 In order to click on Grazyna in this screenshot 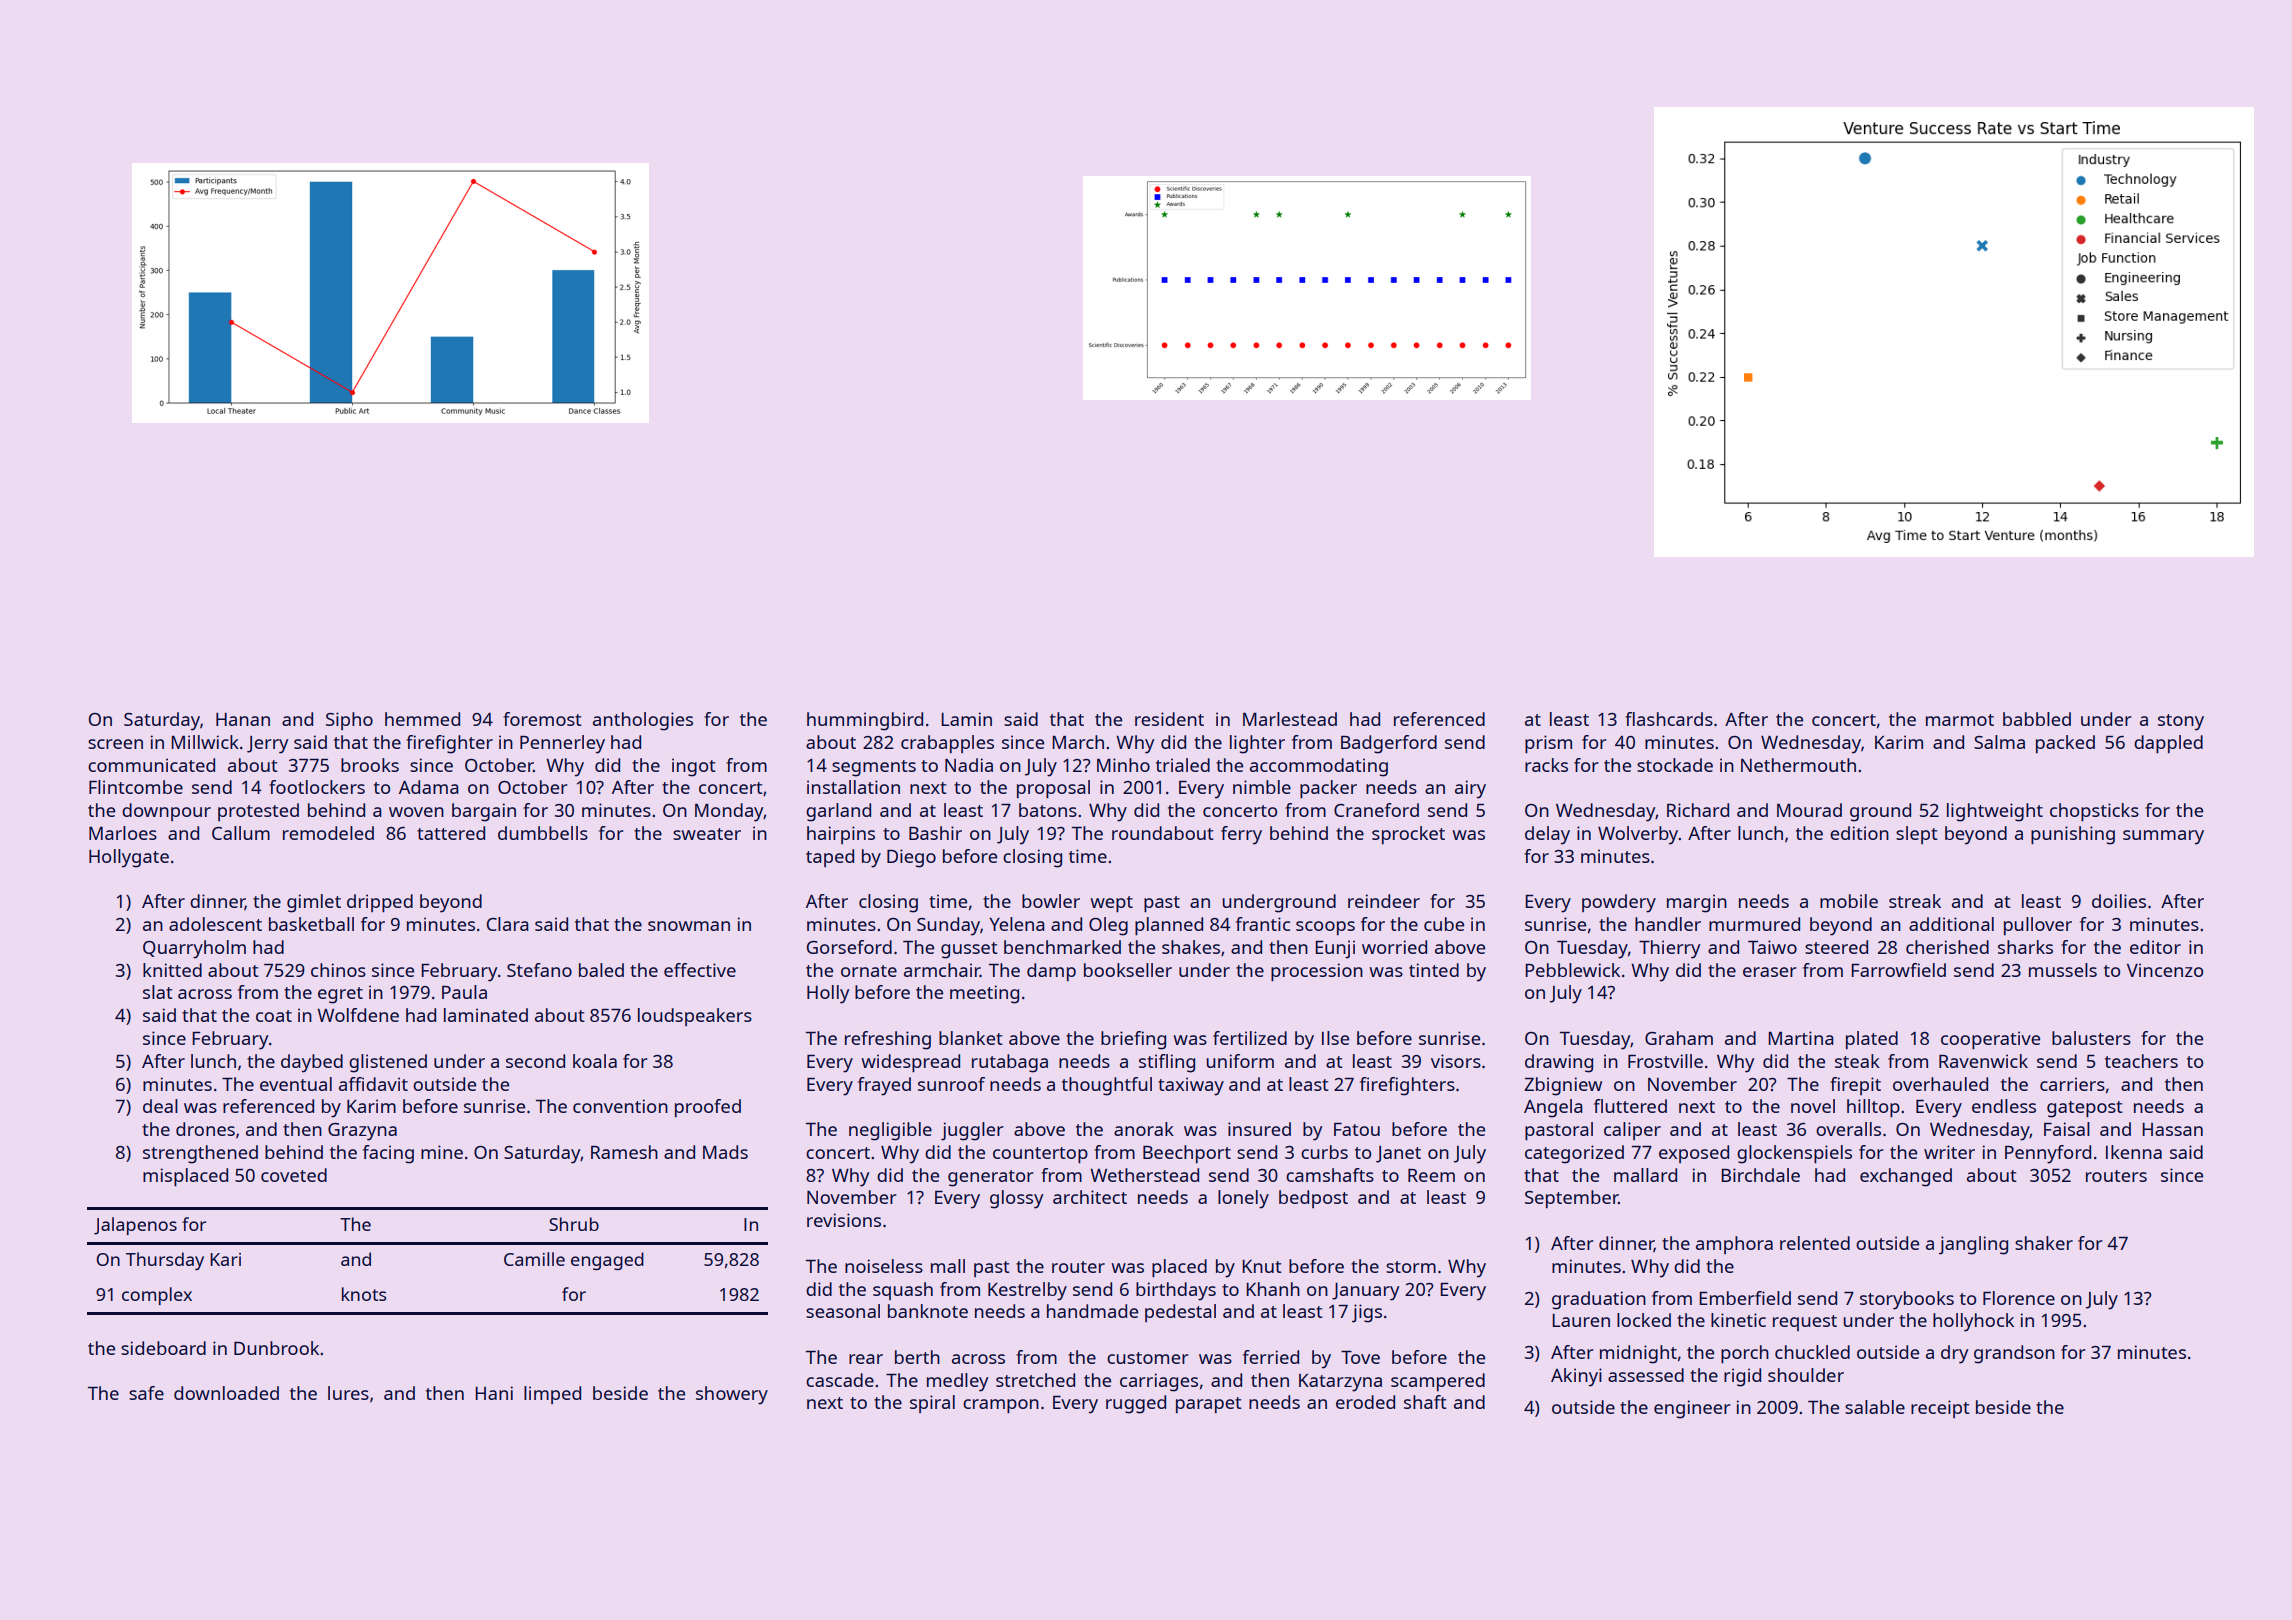, I will do `click(362, 1132)`.
